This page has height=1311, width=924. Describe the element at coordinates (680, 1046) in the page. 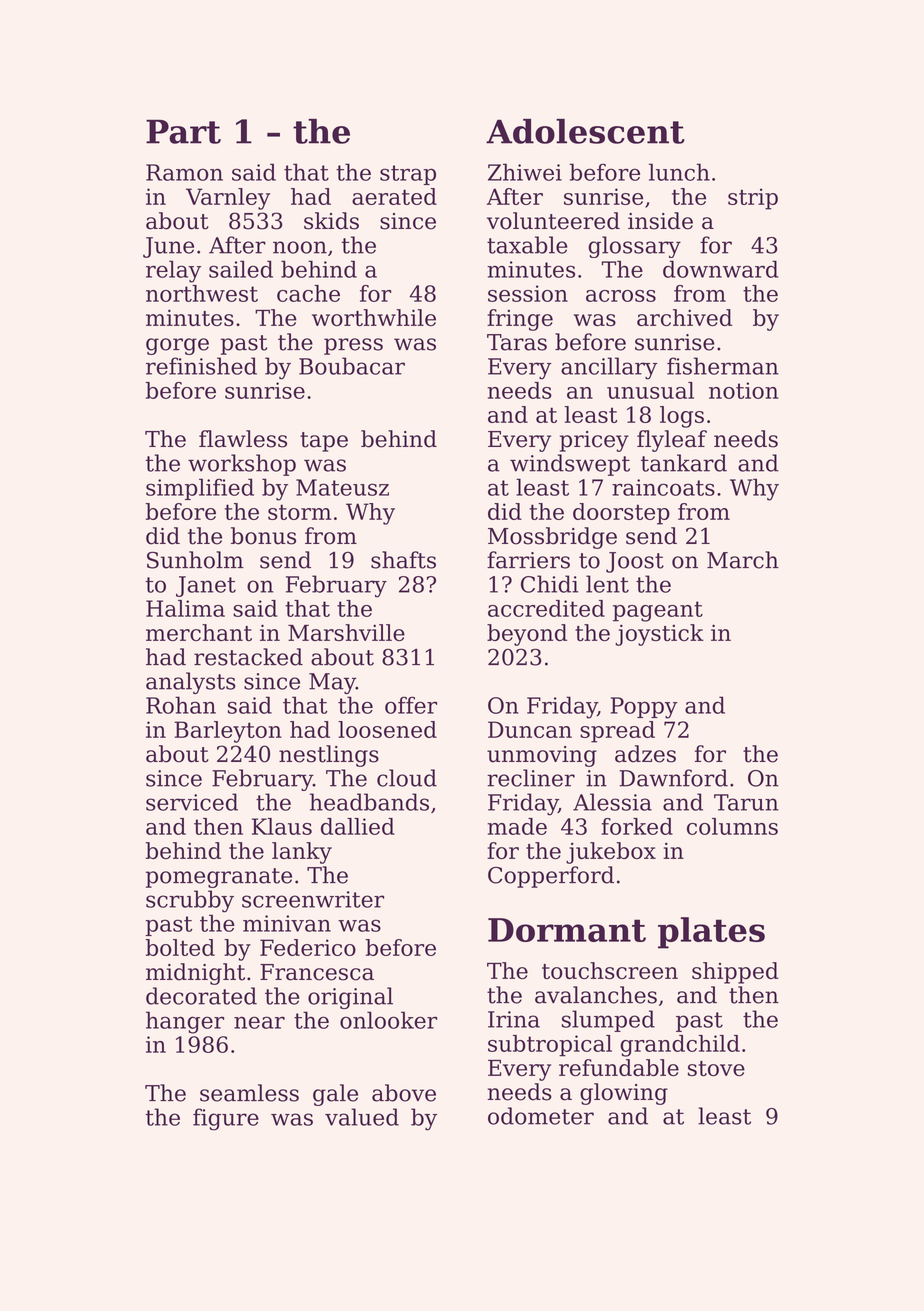

I see `grandchild` at that location.
